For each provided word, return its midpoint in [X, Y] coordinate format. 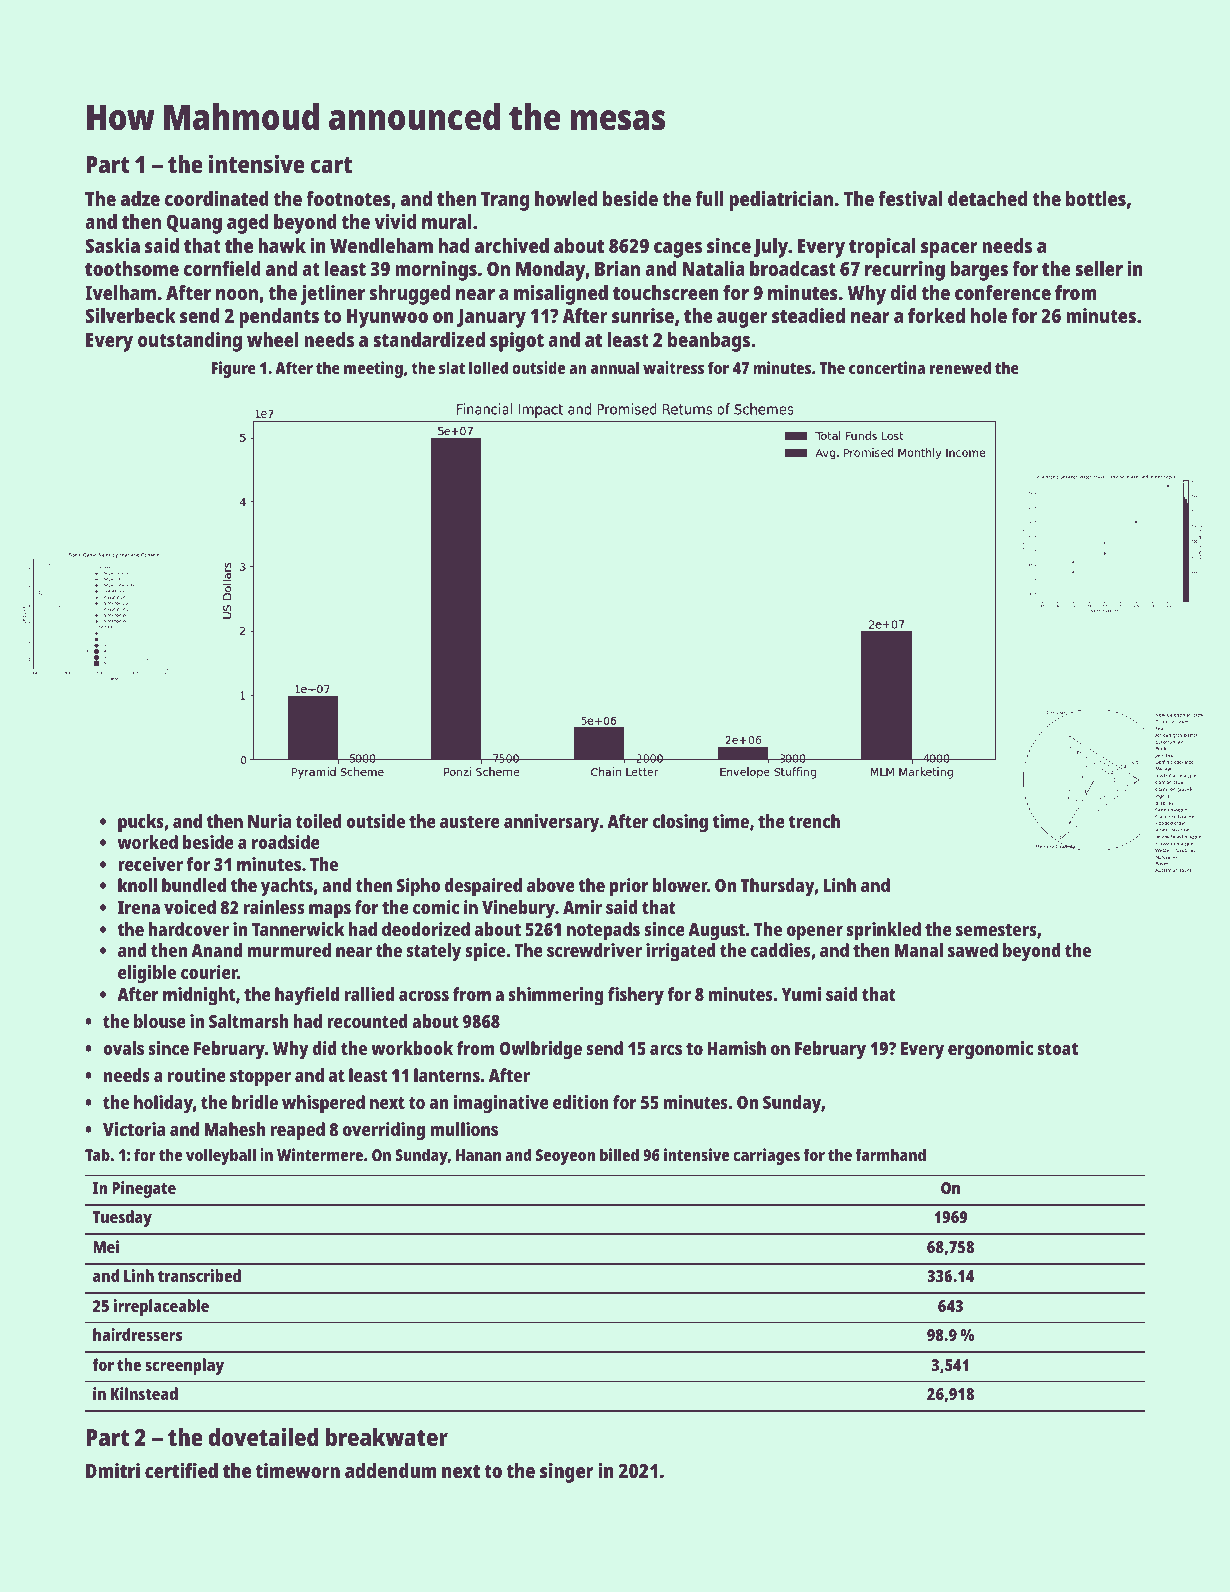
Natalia [713, 268]
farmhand [890, 1154]
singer [567, 1473]
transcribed [199, 1275]
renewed [960, 367]
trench [814, 821]
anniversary [552, 823]
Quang [194, 224]
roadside [286, 842]
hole [989, 315]
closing [680, 823]
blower [680, 885]
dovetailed [264, 1436]
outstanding [190, 342]
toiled [319, 821]
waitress [673, 367]
